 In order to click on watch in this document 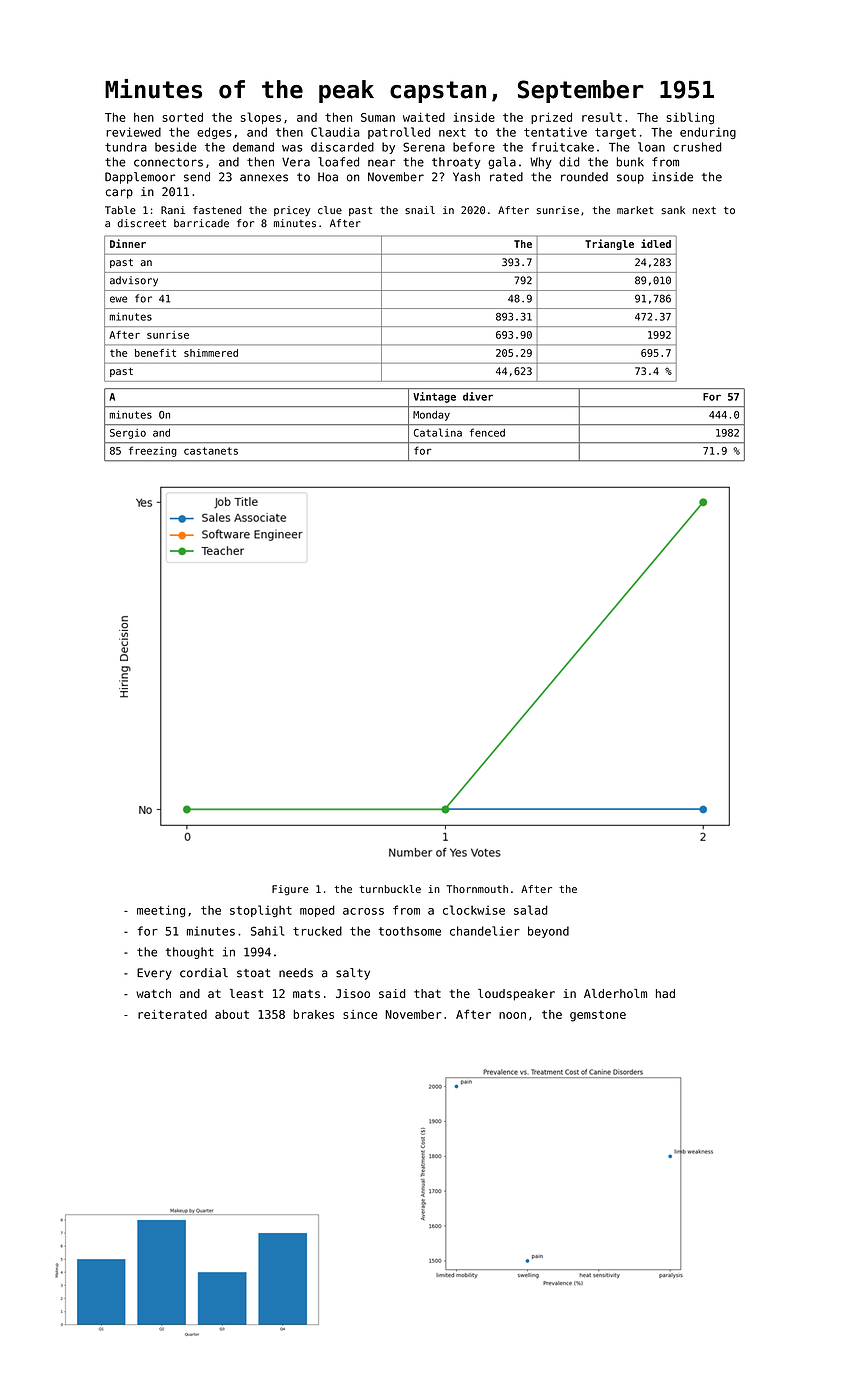, I will do `click(153, 993)`.
